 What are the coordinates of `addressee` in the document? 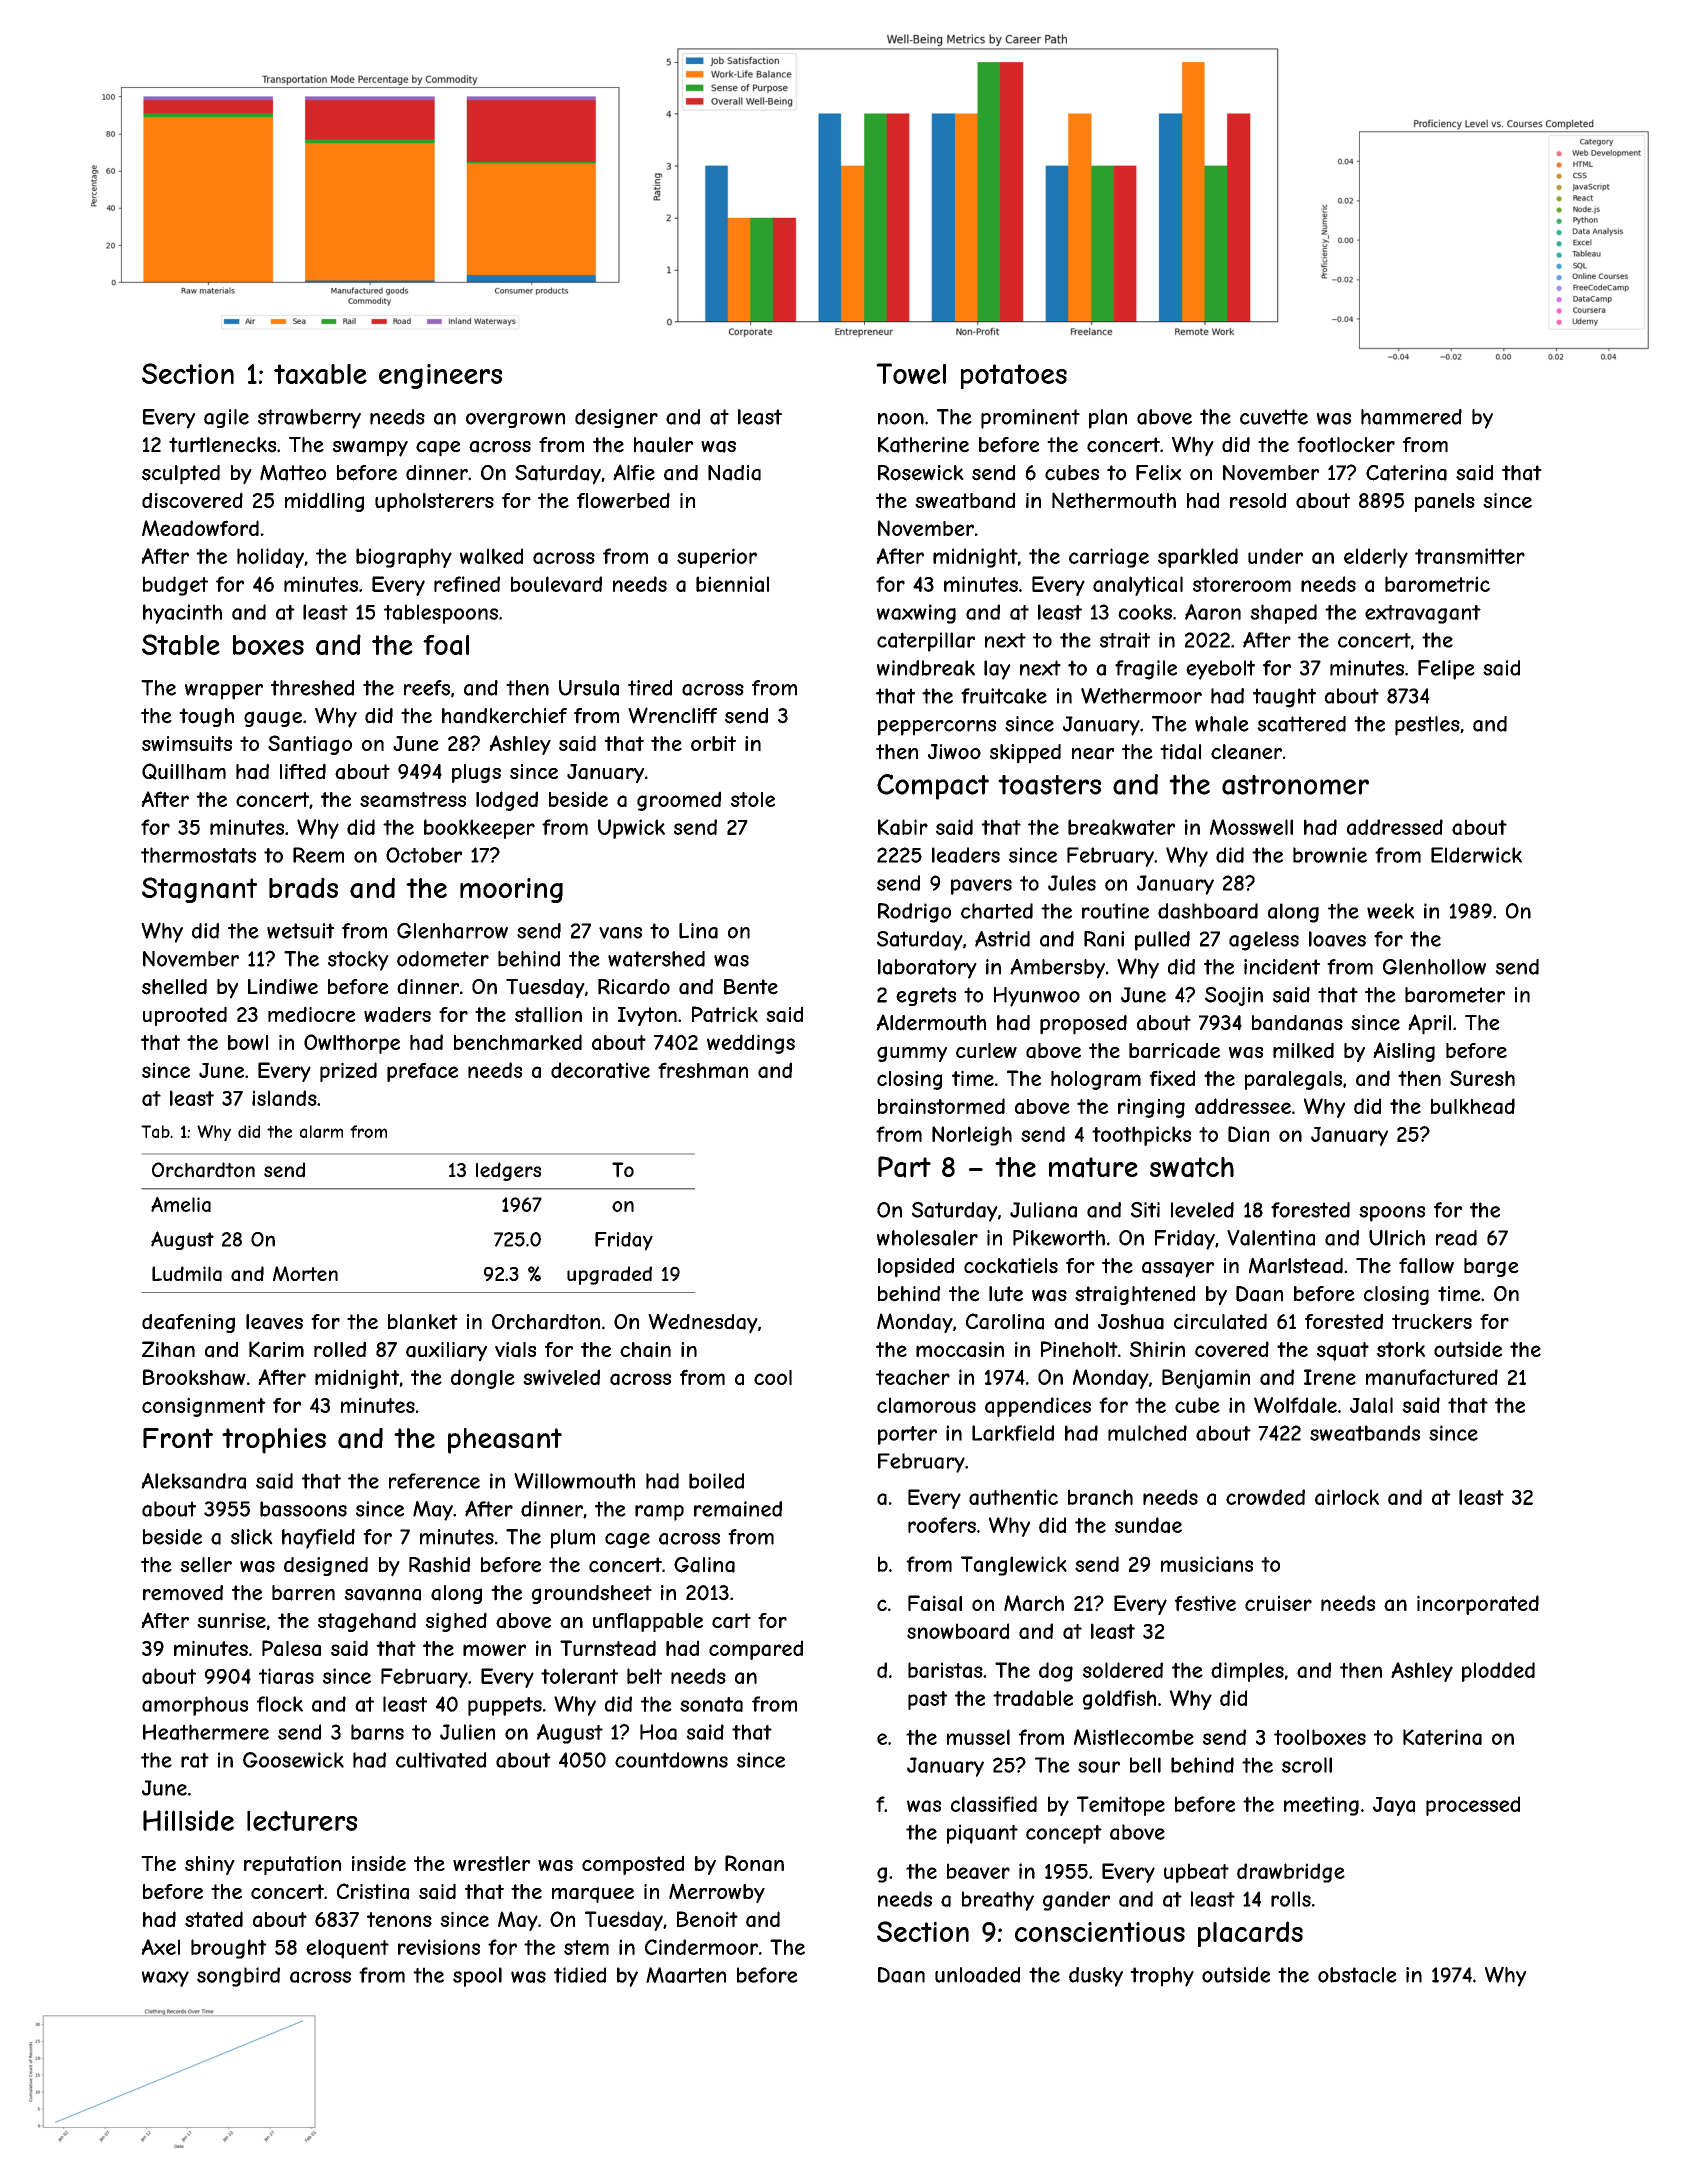 It's located at (1243, 1106).
